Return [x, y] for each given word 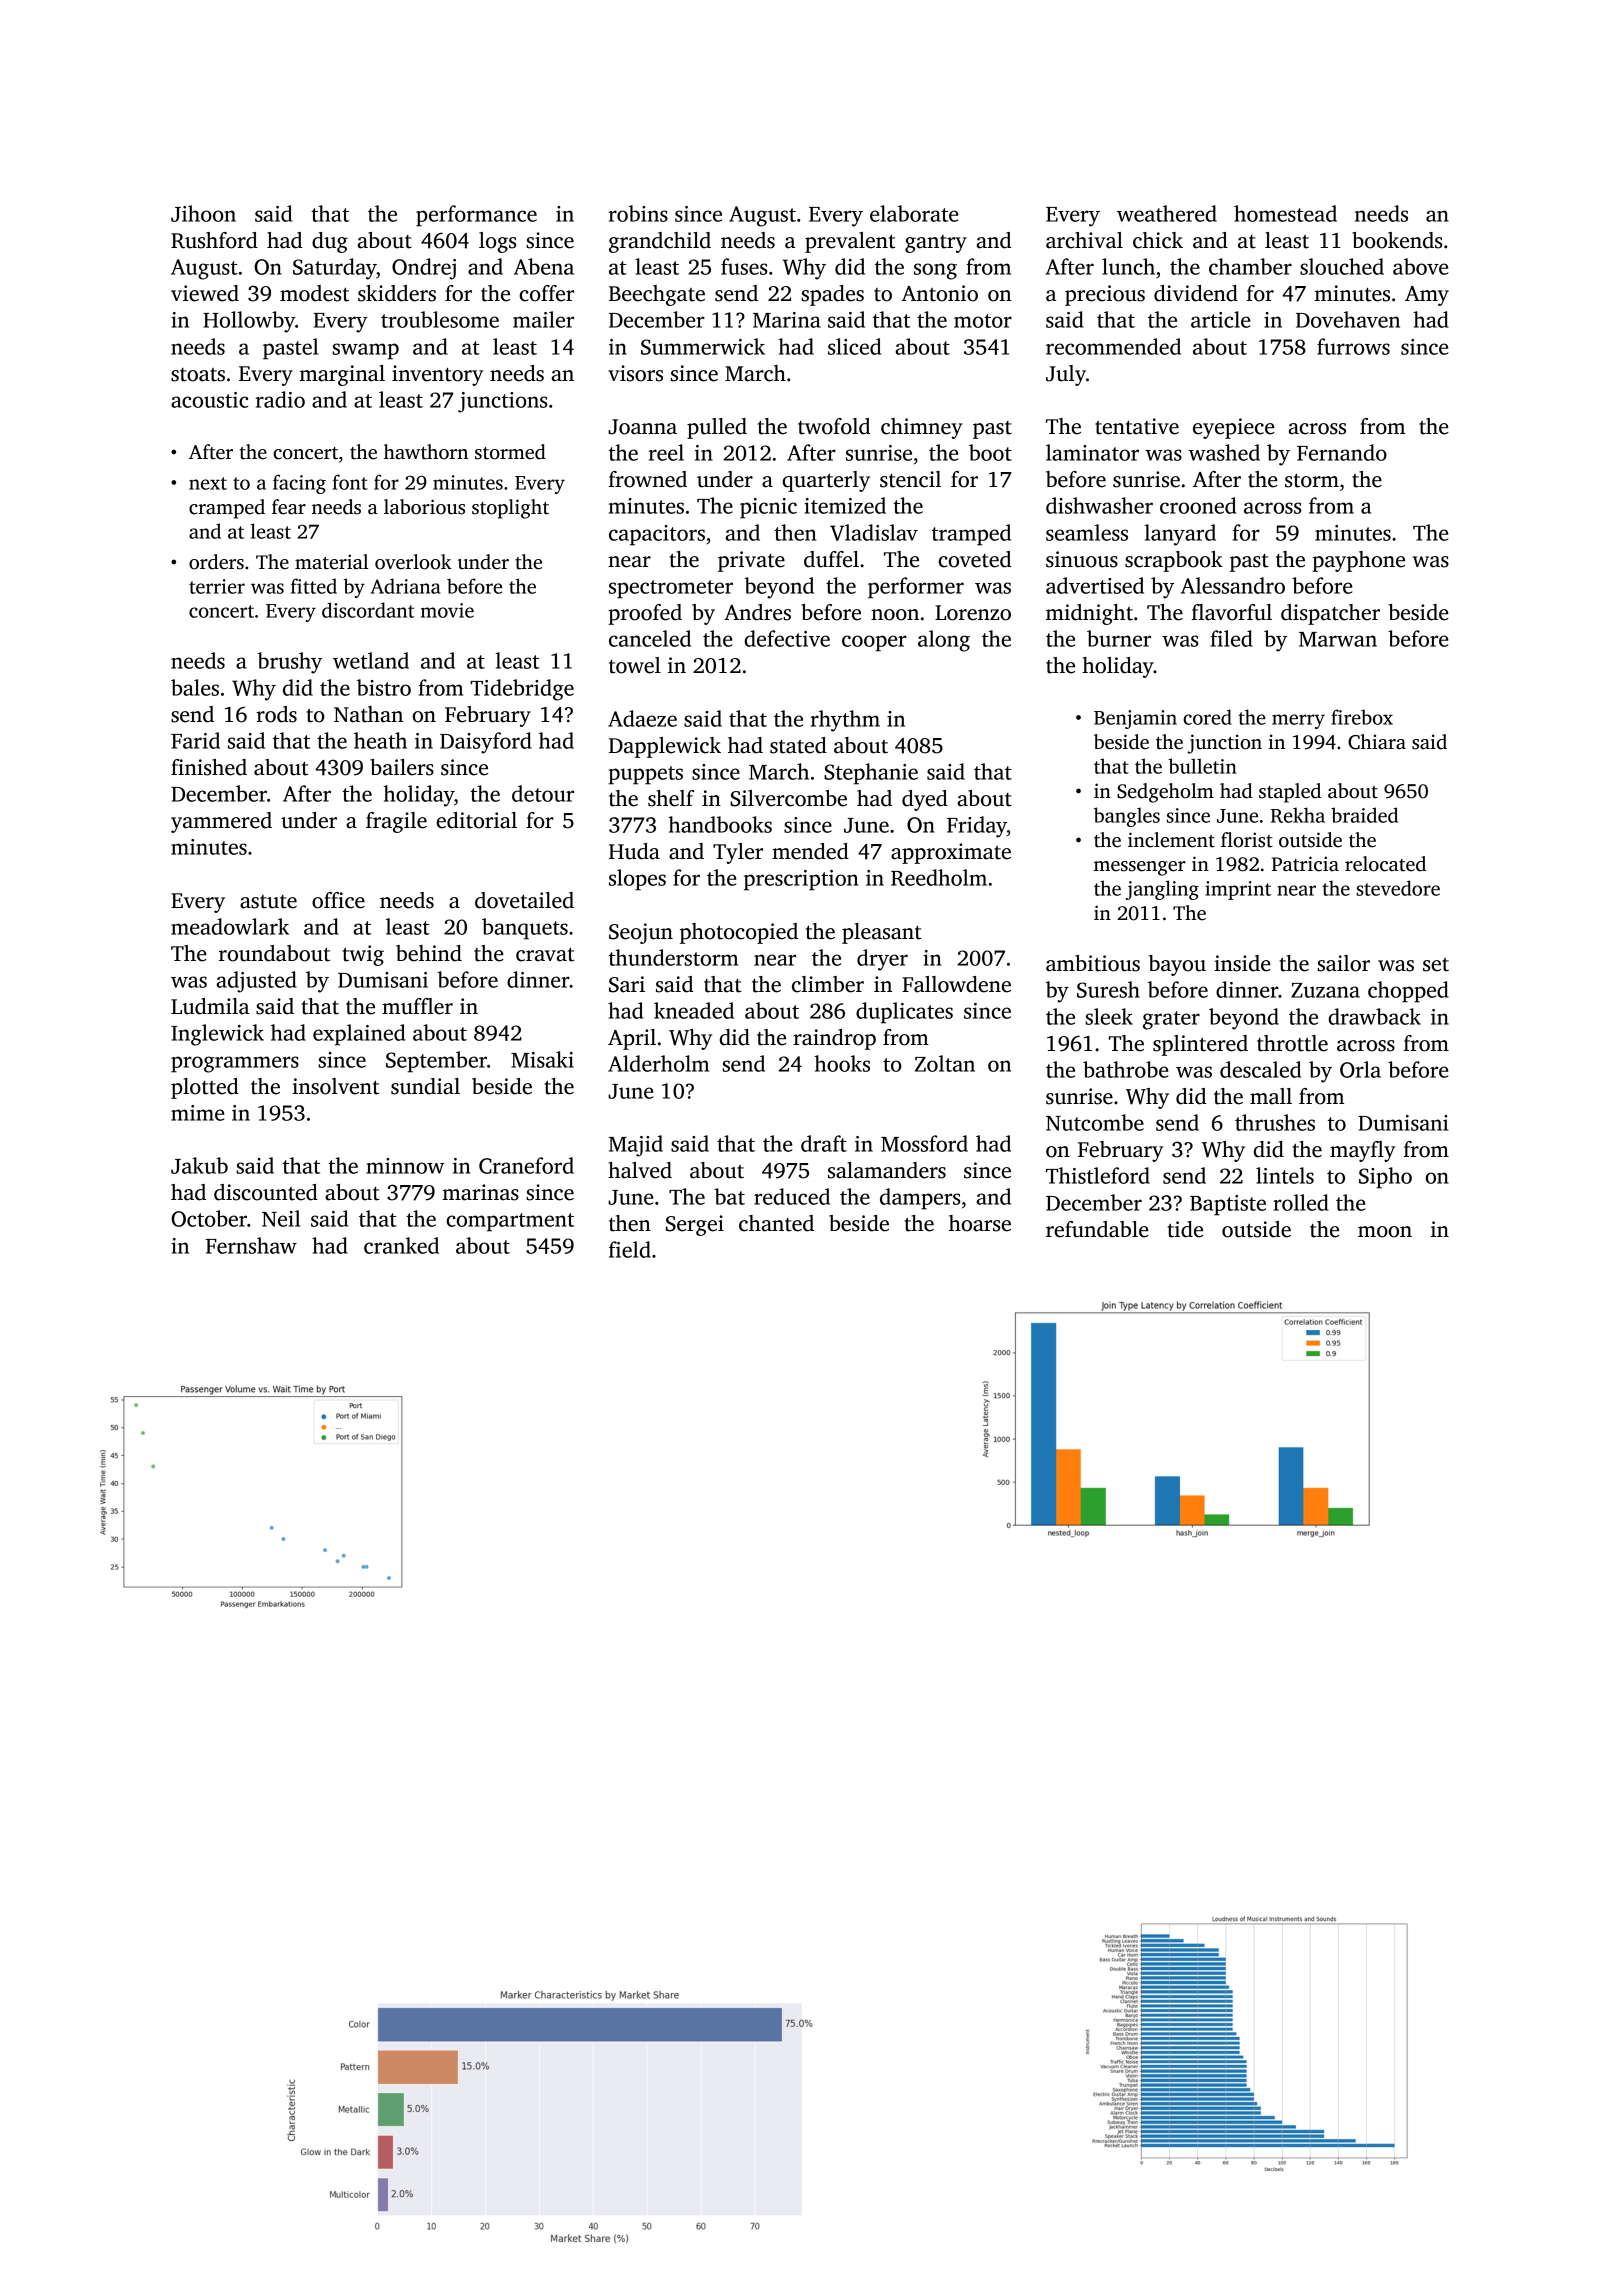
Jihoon [203, 213]
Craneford [526, 1165]
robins [638, 213]
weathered [1167, 213]
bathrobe [1125, 1069]
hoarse [980, 1223]
